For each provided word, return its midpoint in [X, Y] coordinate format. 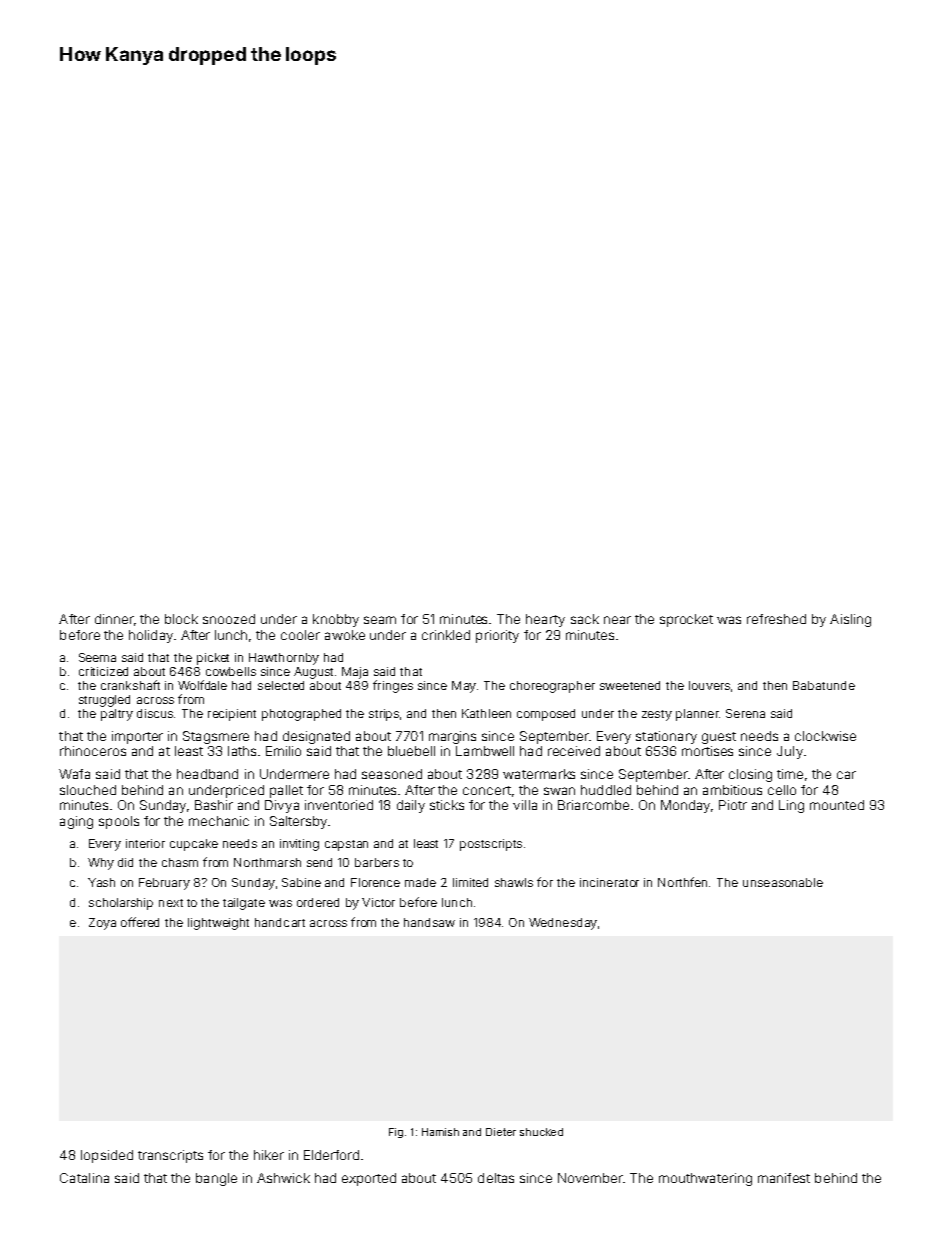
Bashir [214, 805]
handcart [280, 922]
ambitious [732, 790]
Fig [396, 1133]
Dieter [501, 1132]
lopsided [107, 1156]
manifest [784, 1178]
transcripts [170, 1156]
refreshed [776, 619]
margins [452, 737]
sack [585, 619]
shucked [541, 1132]
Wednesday [563, 924]
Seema [97, 657]
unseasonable [783, 882]
